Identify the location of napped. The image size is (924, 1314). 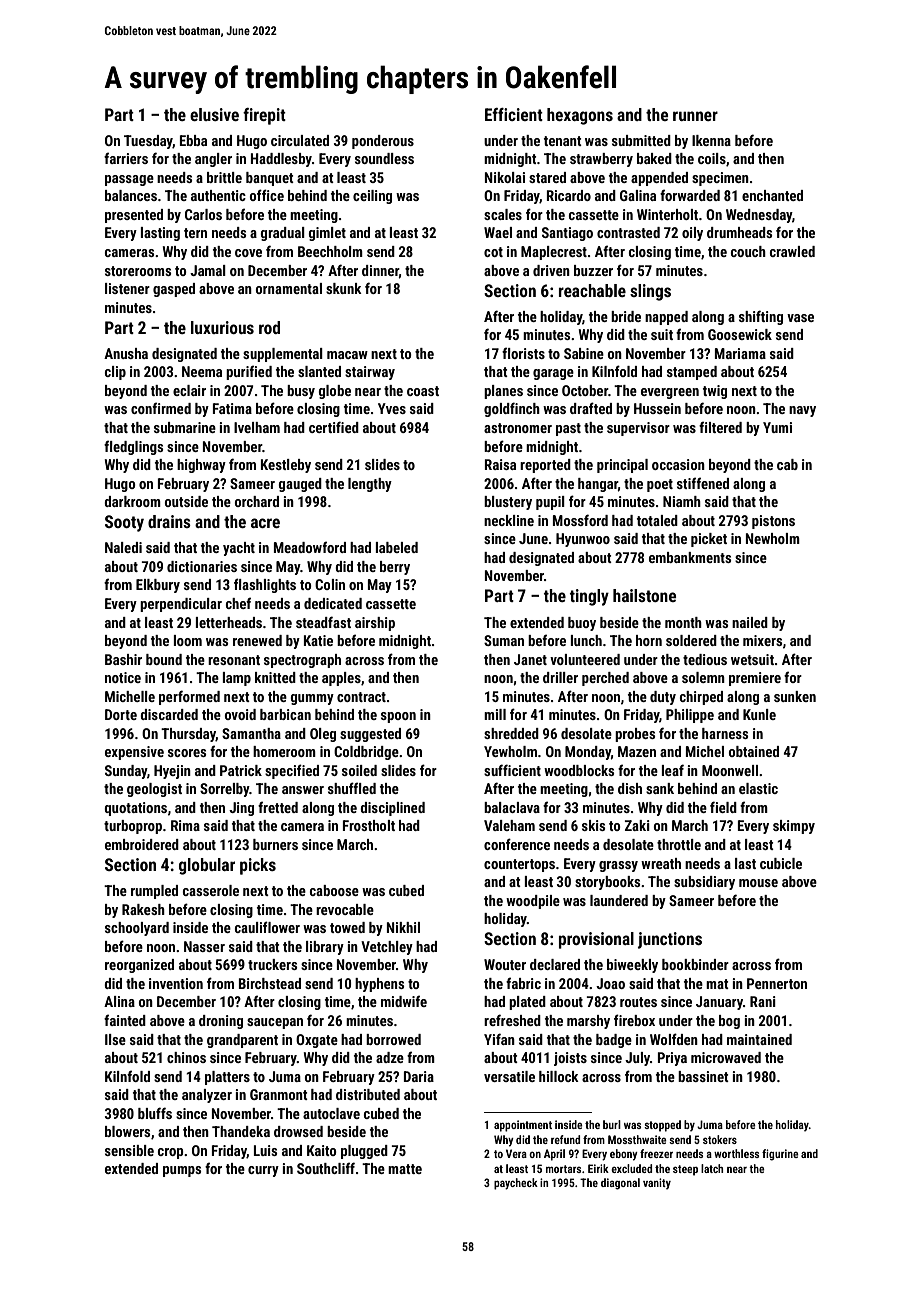
(666, 318).
